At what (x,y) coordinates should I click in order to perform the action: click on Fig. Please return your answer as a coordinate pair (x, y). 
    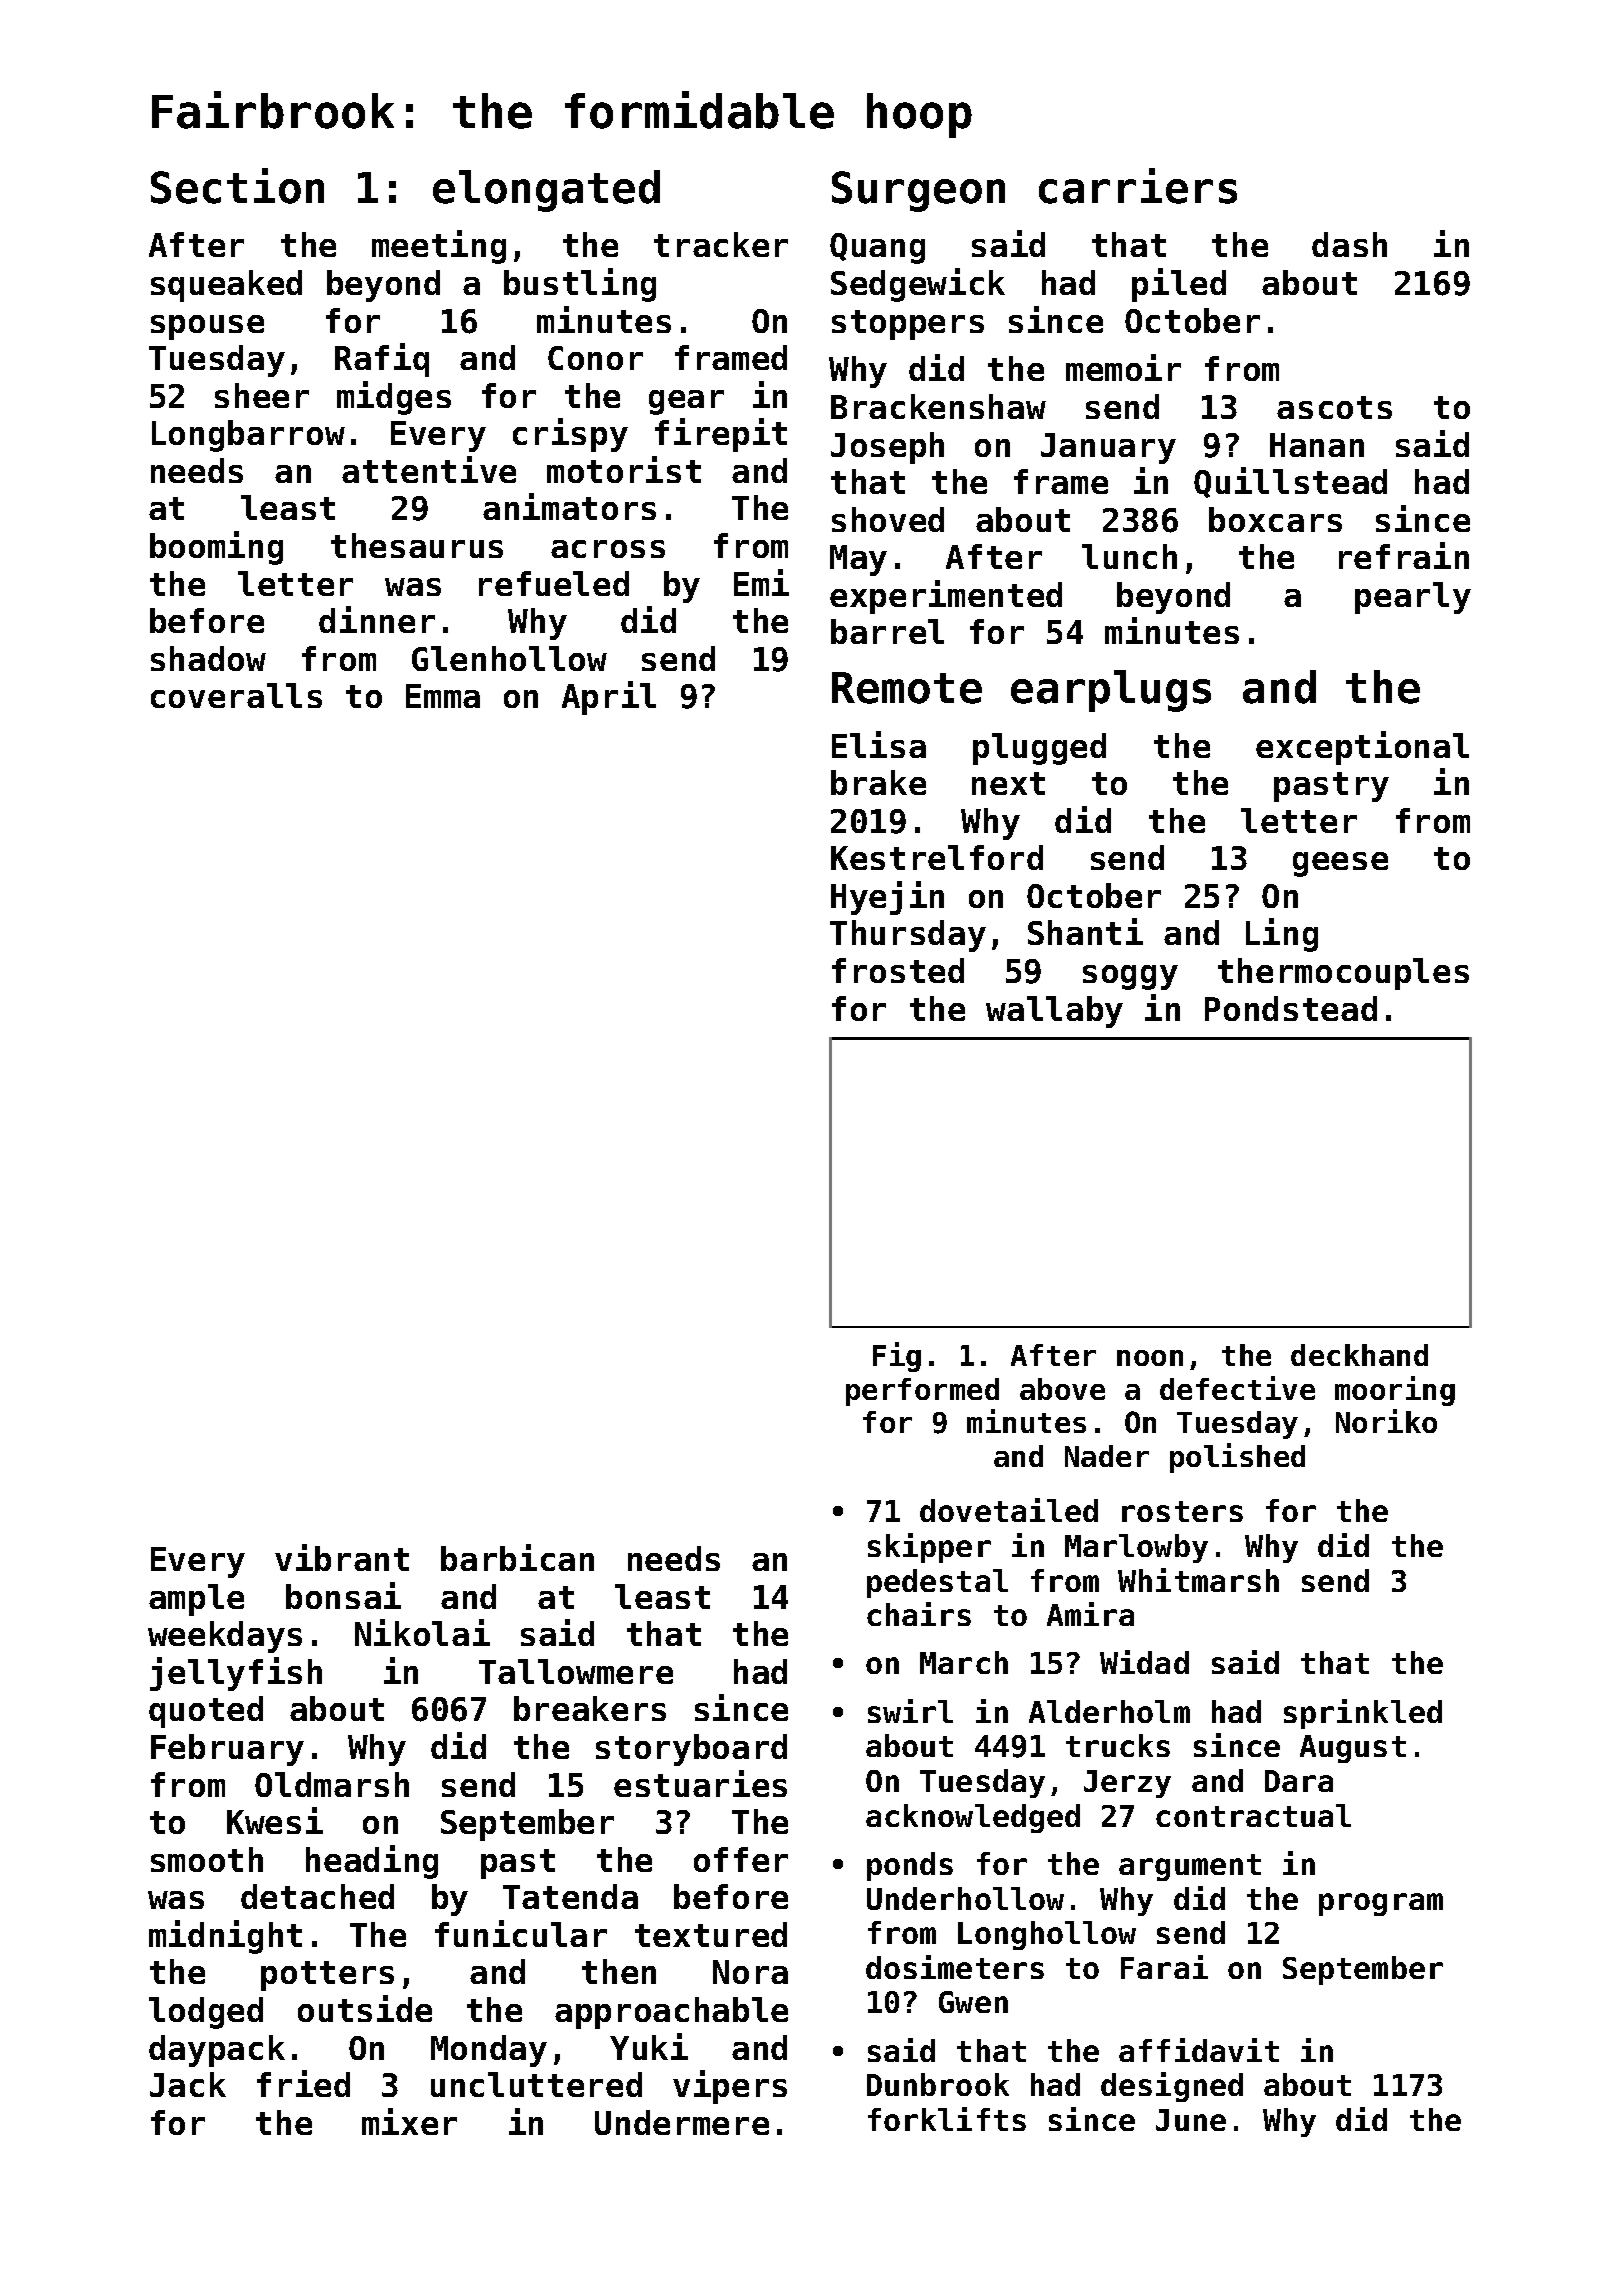
    Looking at the image, I should click on (897, 1357).
